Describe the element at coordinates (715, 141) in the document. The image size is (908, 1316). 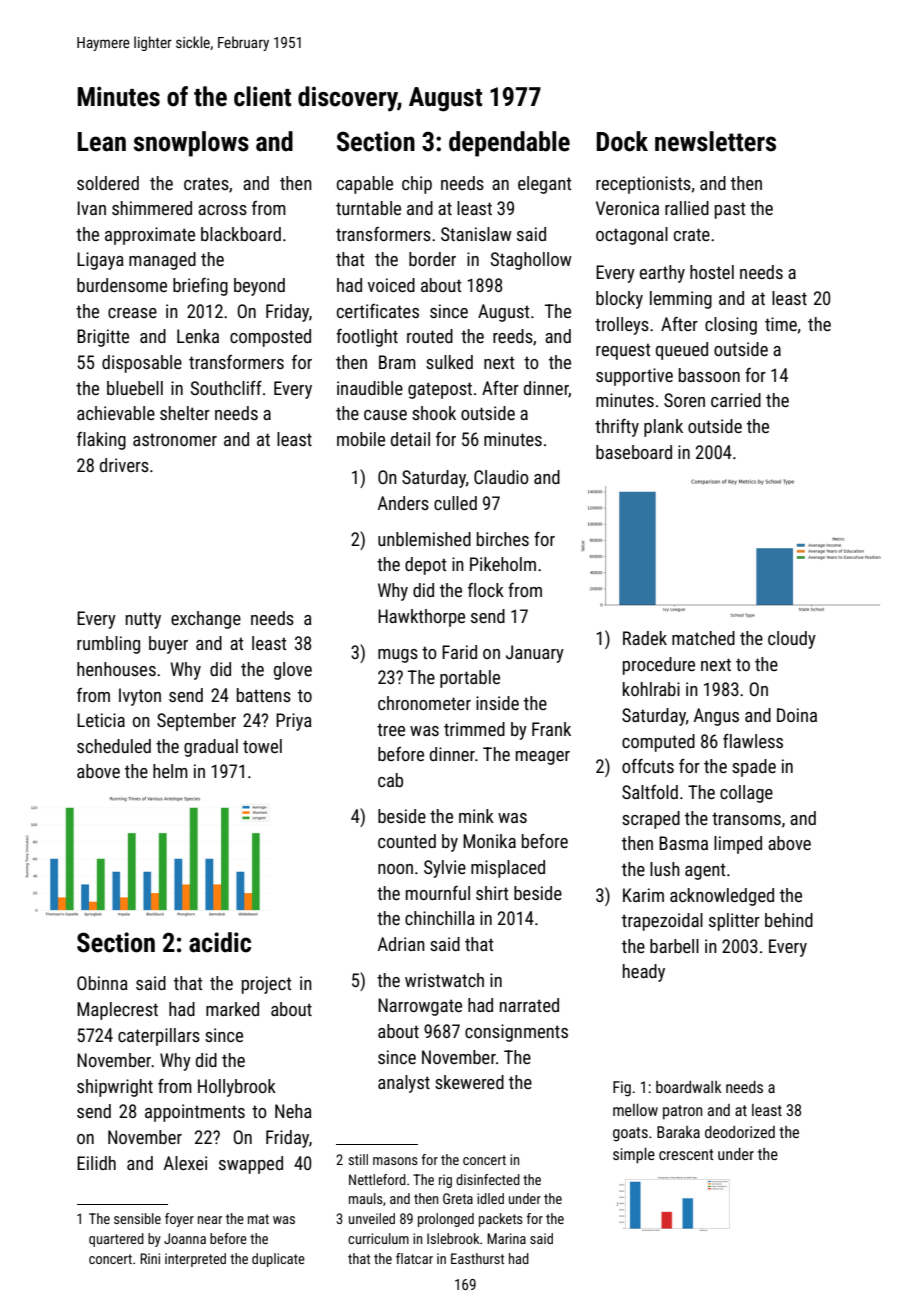
I see `newsletters` at that location.
